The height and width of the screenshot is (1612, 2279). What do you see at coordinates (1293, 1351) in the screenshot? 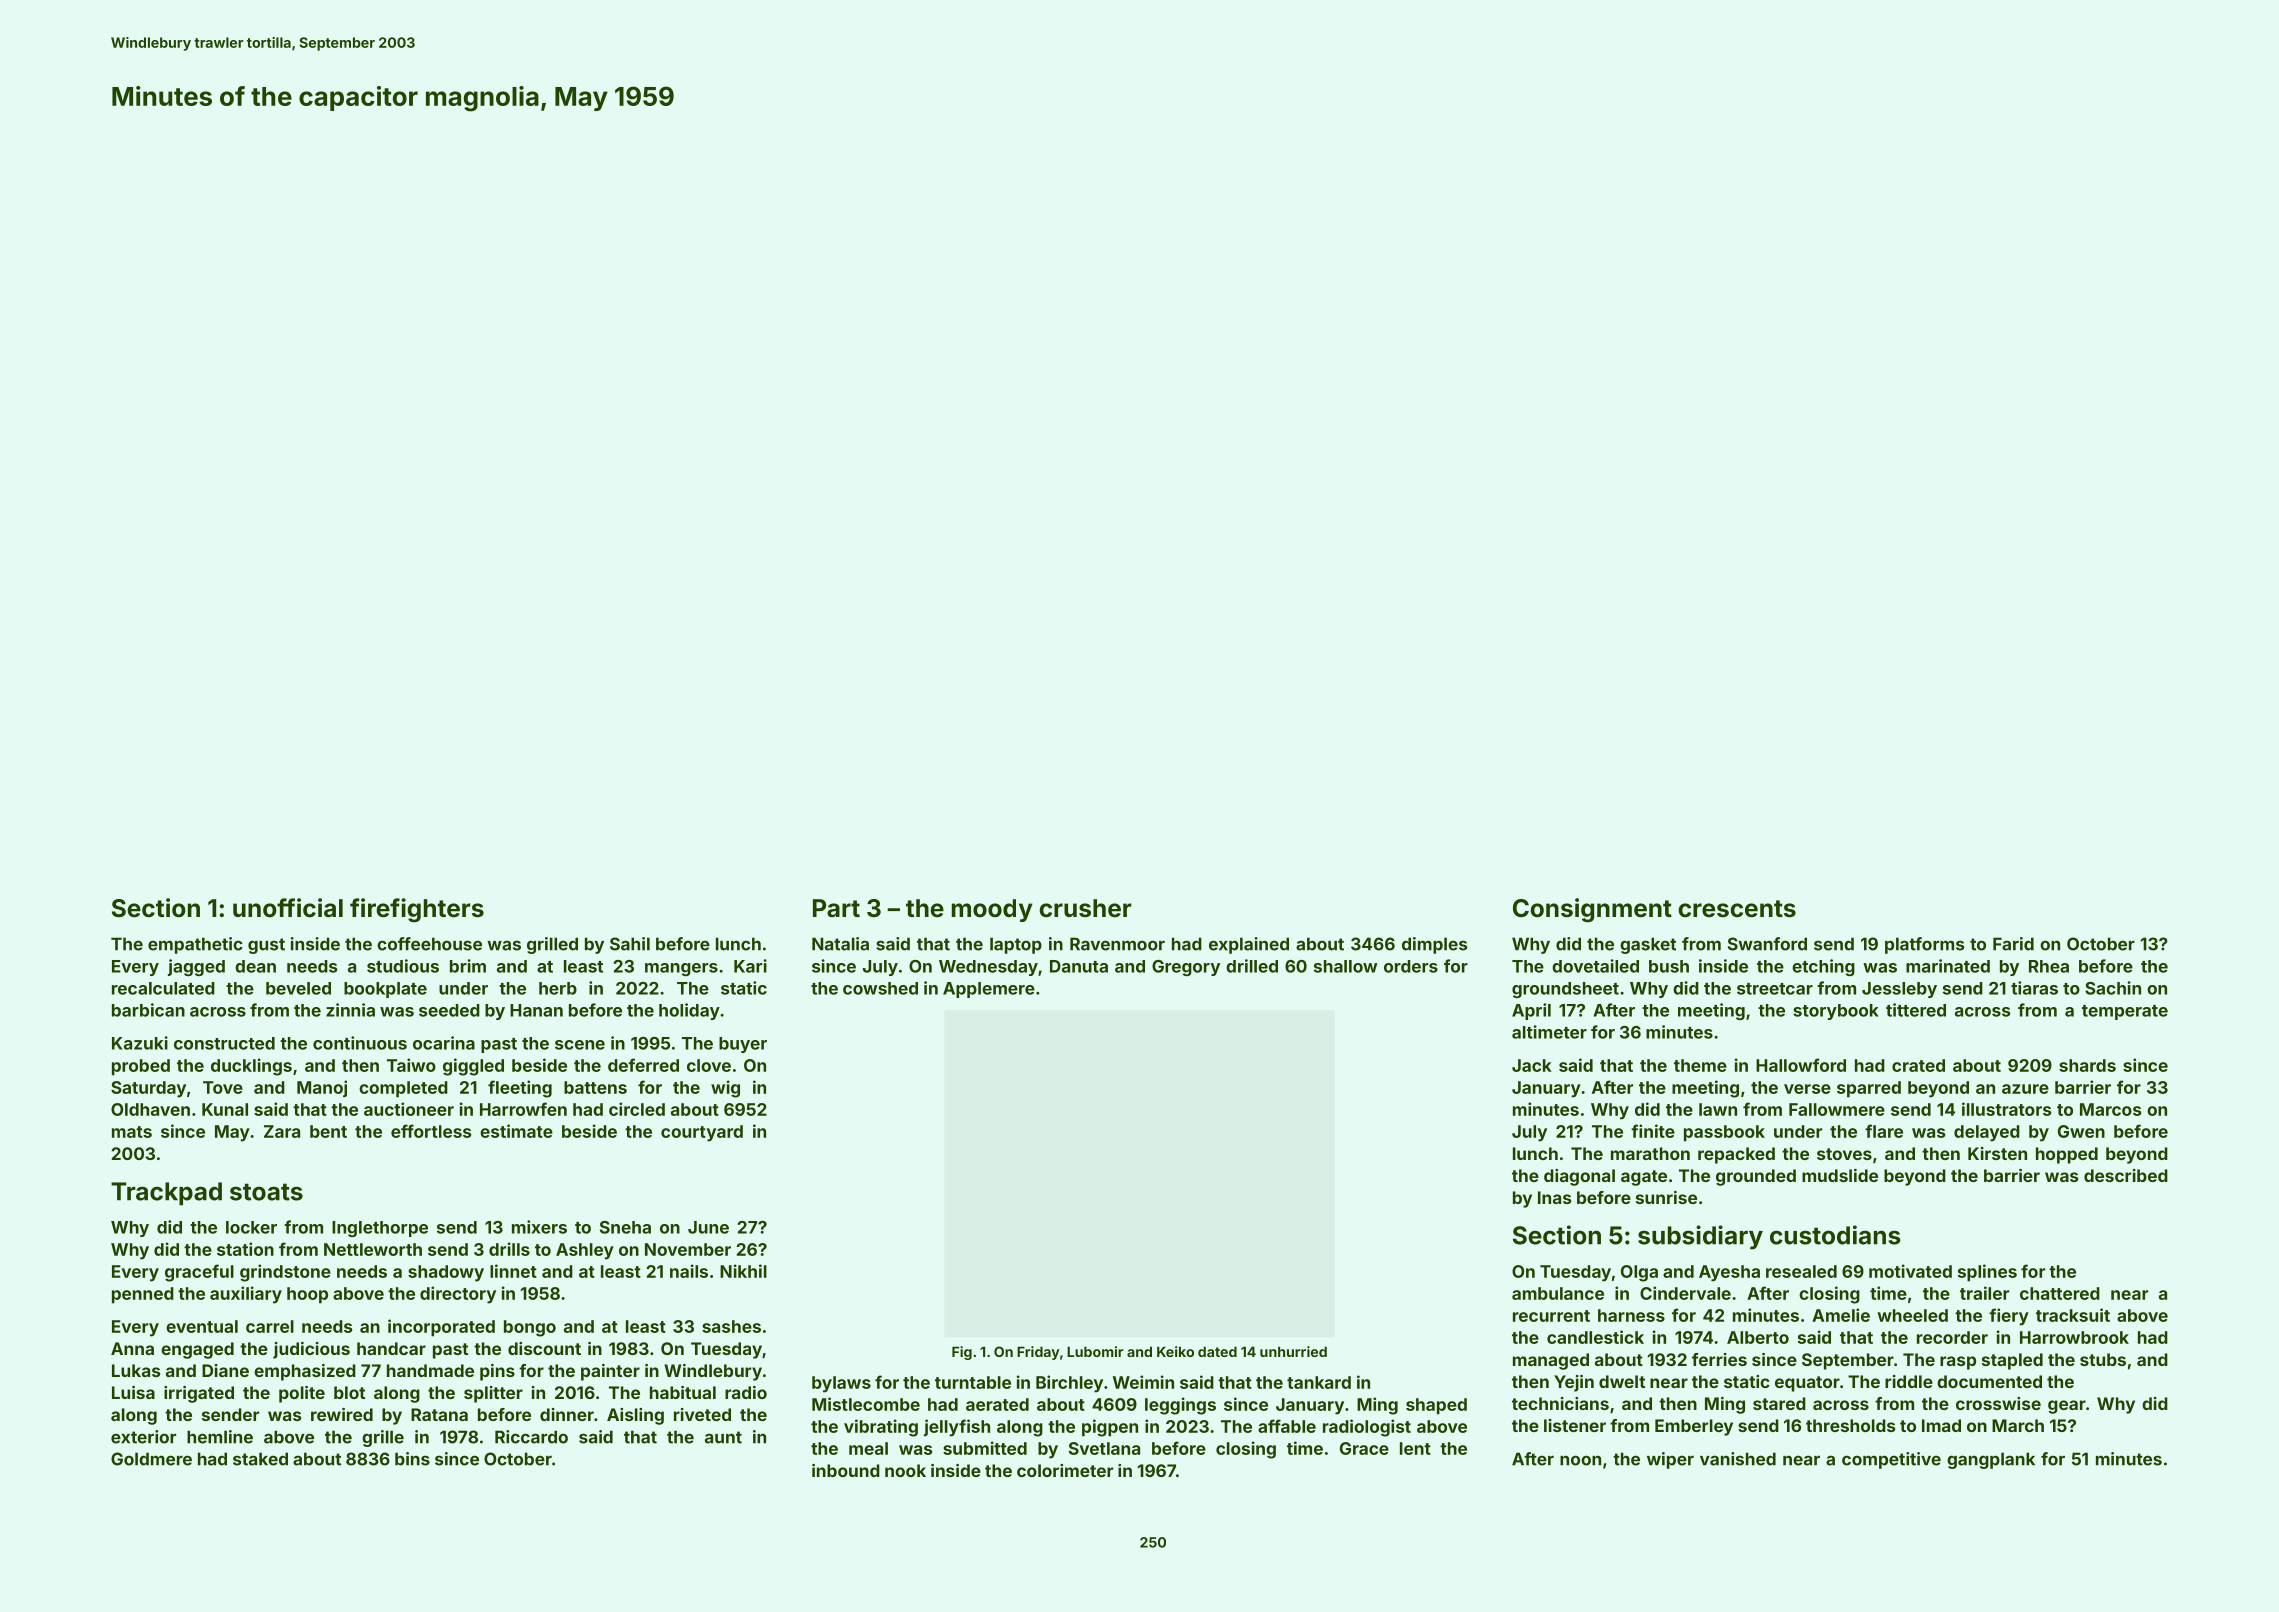
I see `unhurried` at bounding box center [1293, 1351].
